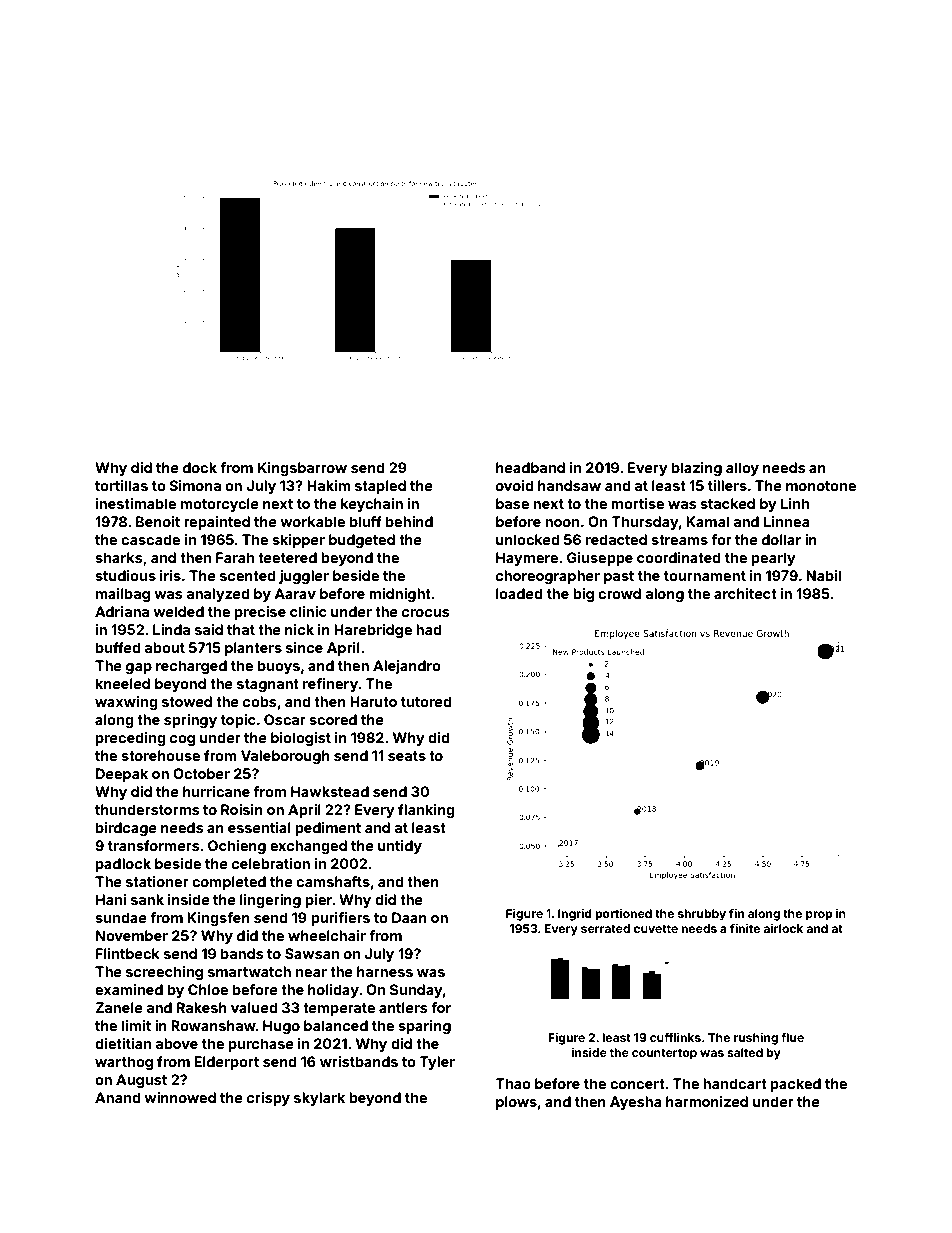 Image resolution: width=952 pixels, height=1233 pixels. I want to click on iris, so click(170, 575).
